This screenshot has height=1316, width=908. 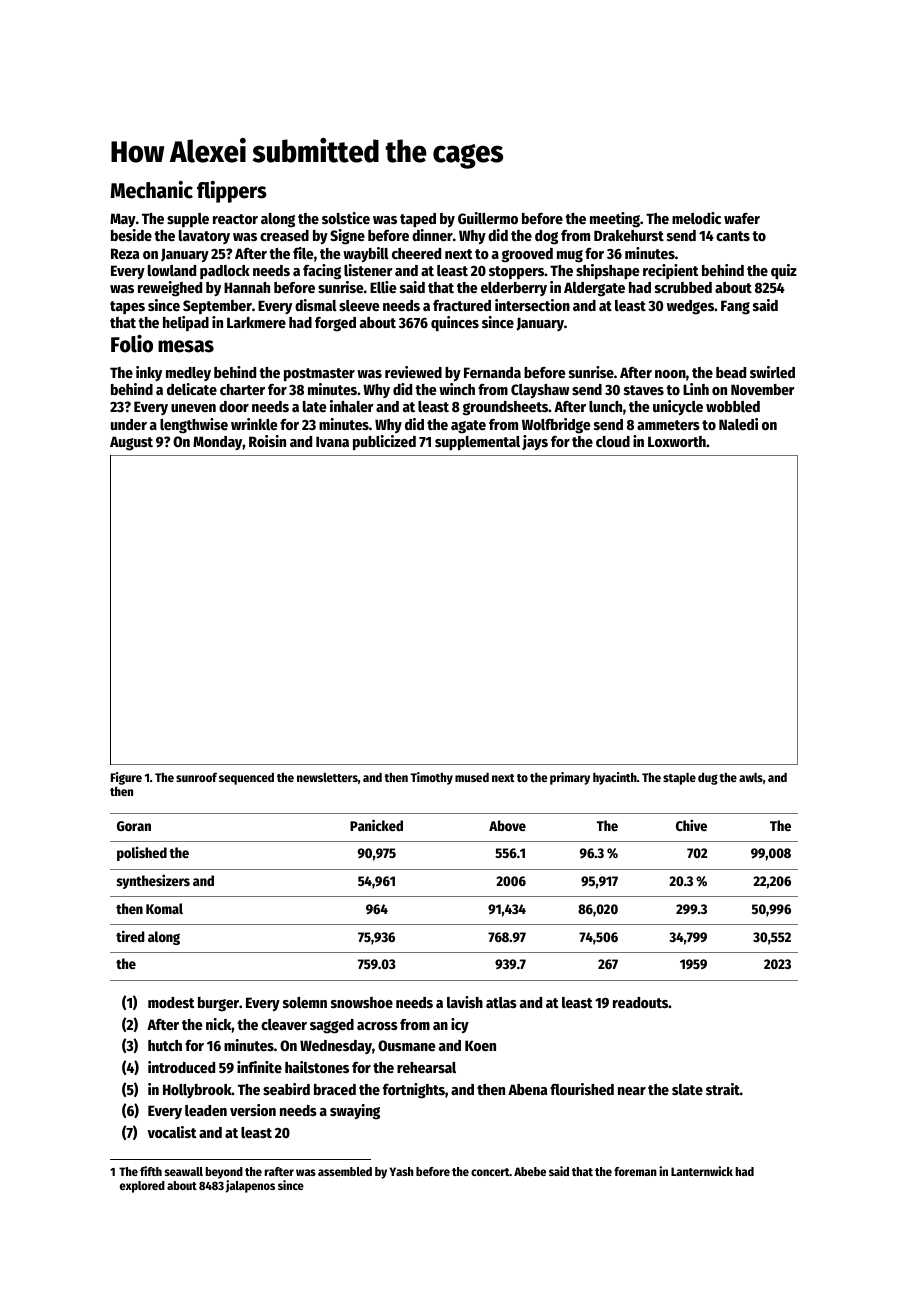 What do you see at coordinates (488, 218) in the screenshot?
I see `Guillermo` at bounding box center [488, 218].
